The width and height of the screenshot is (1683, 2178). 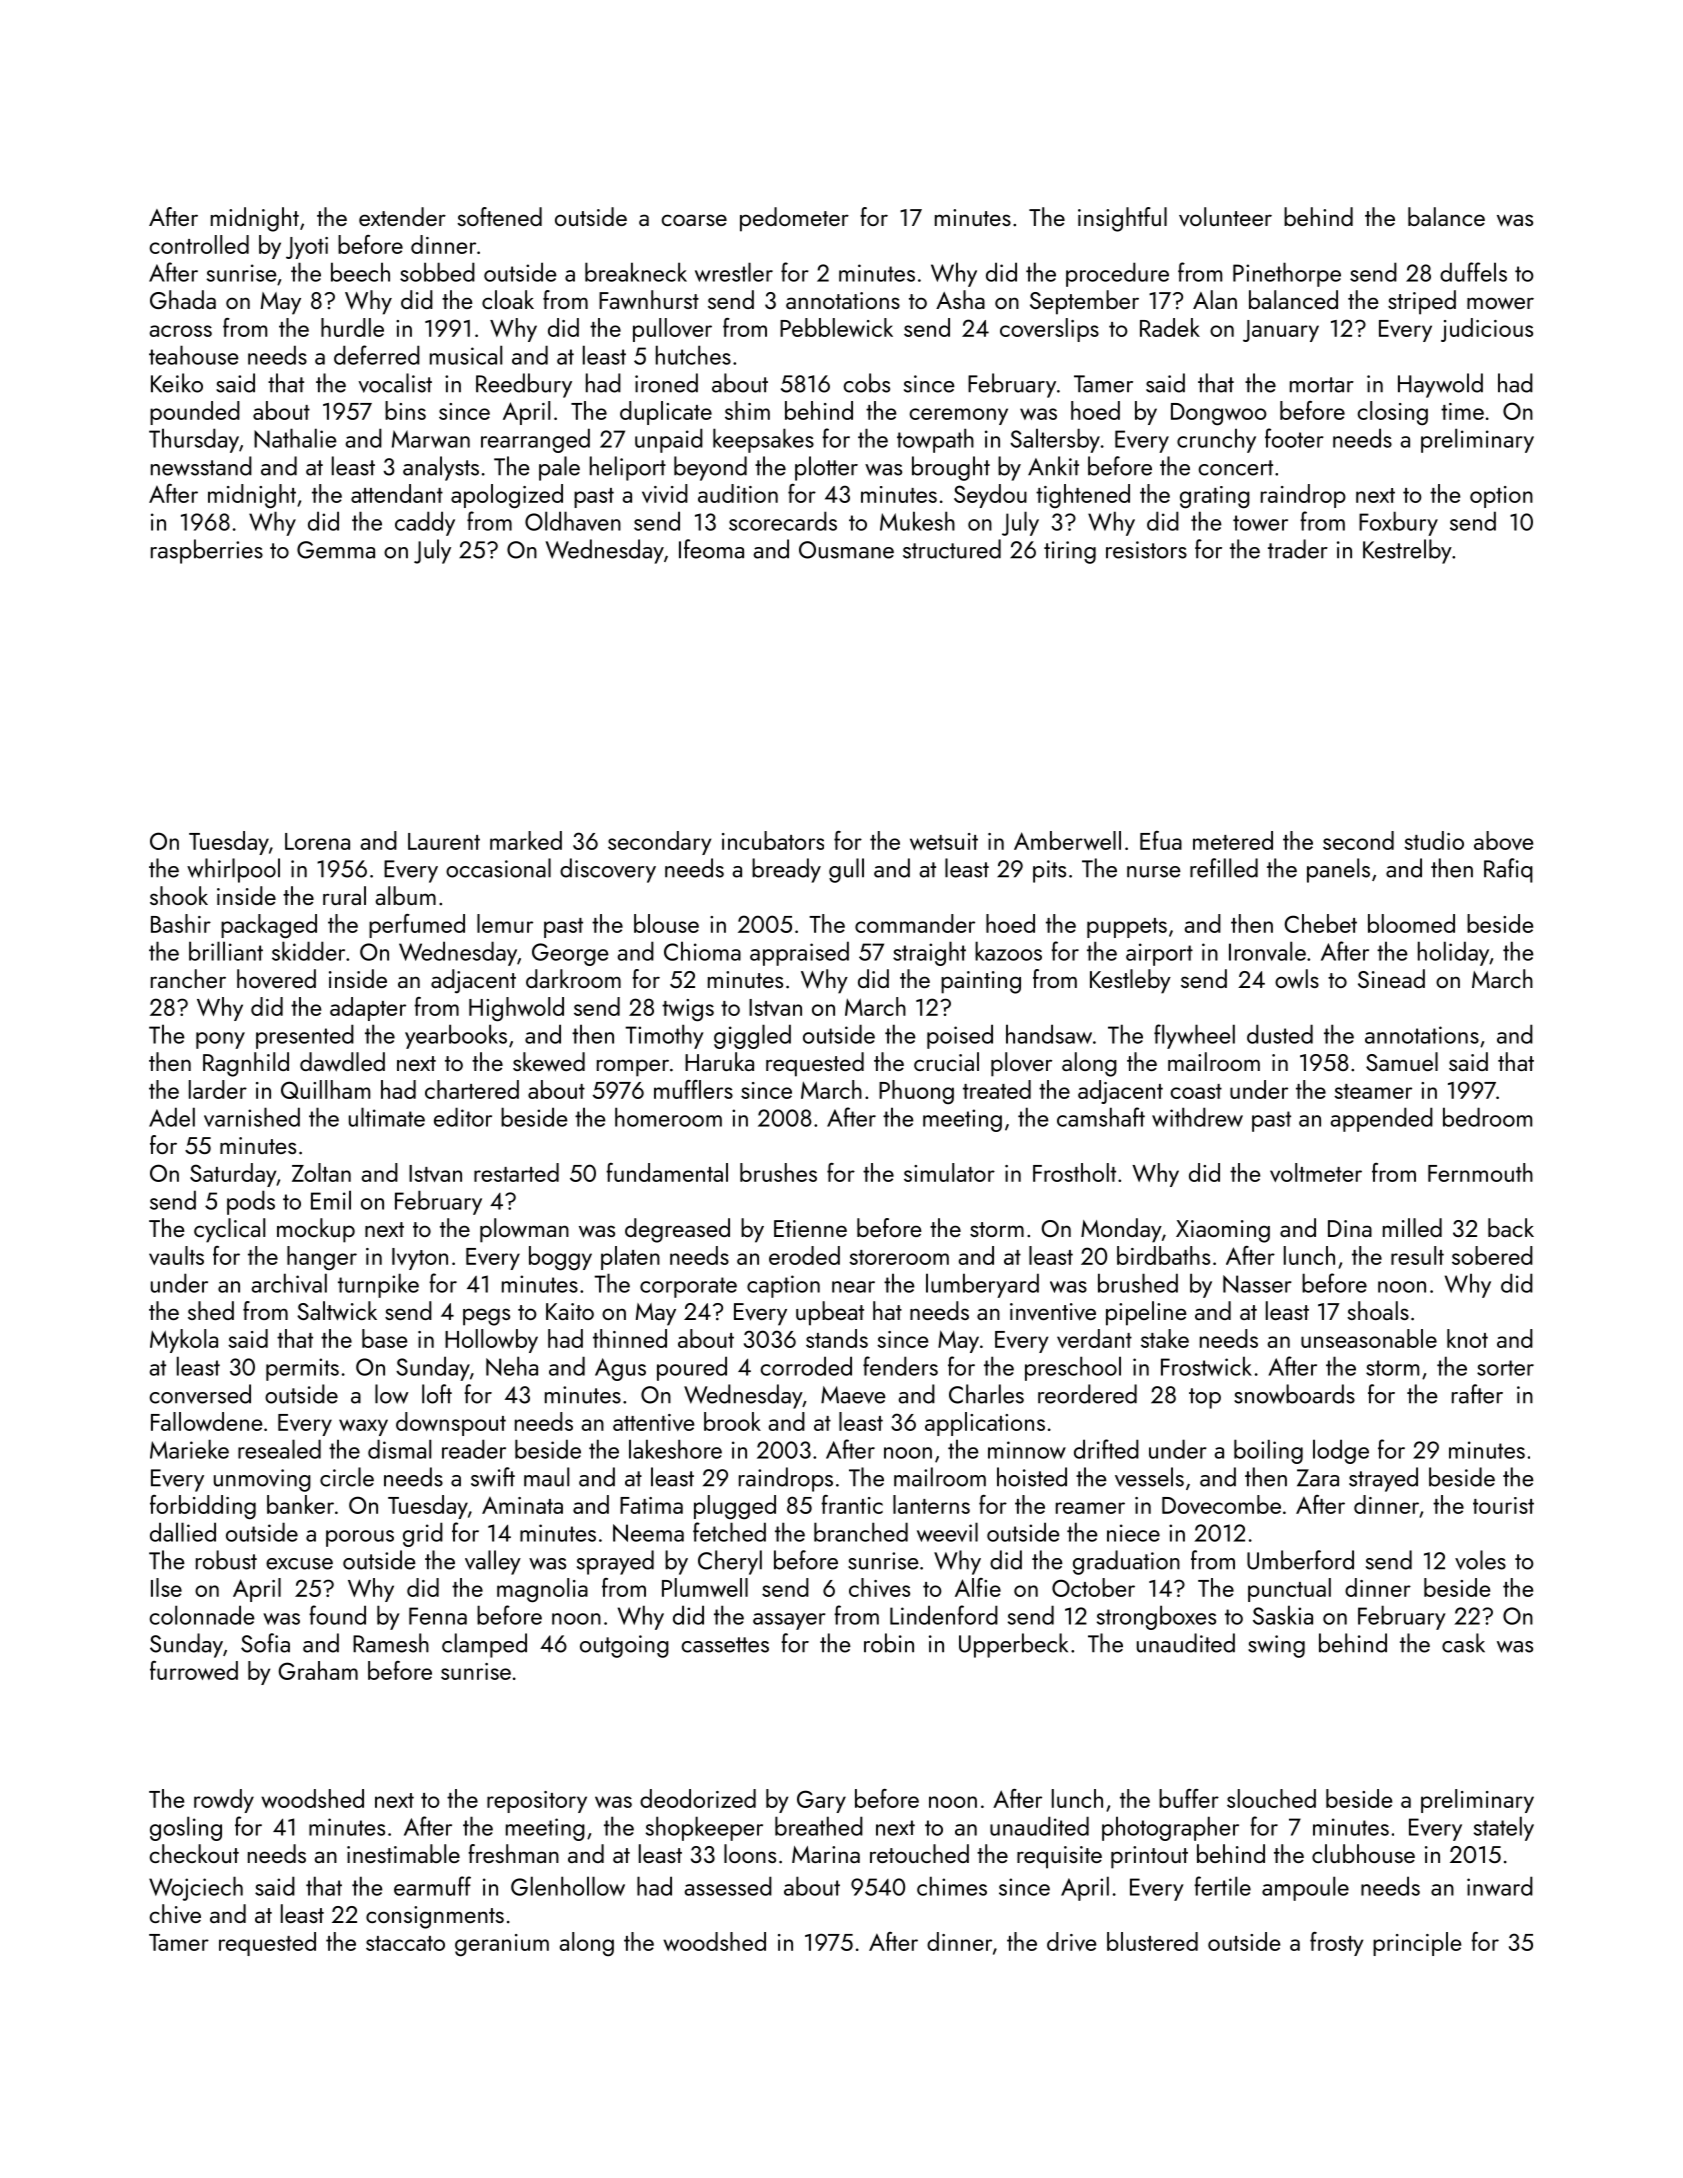 What do you see at coordinates (1508, 870) in the screenshot?
I see `Rafiq` at bounding box center [1508, 870].
